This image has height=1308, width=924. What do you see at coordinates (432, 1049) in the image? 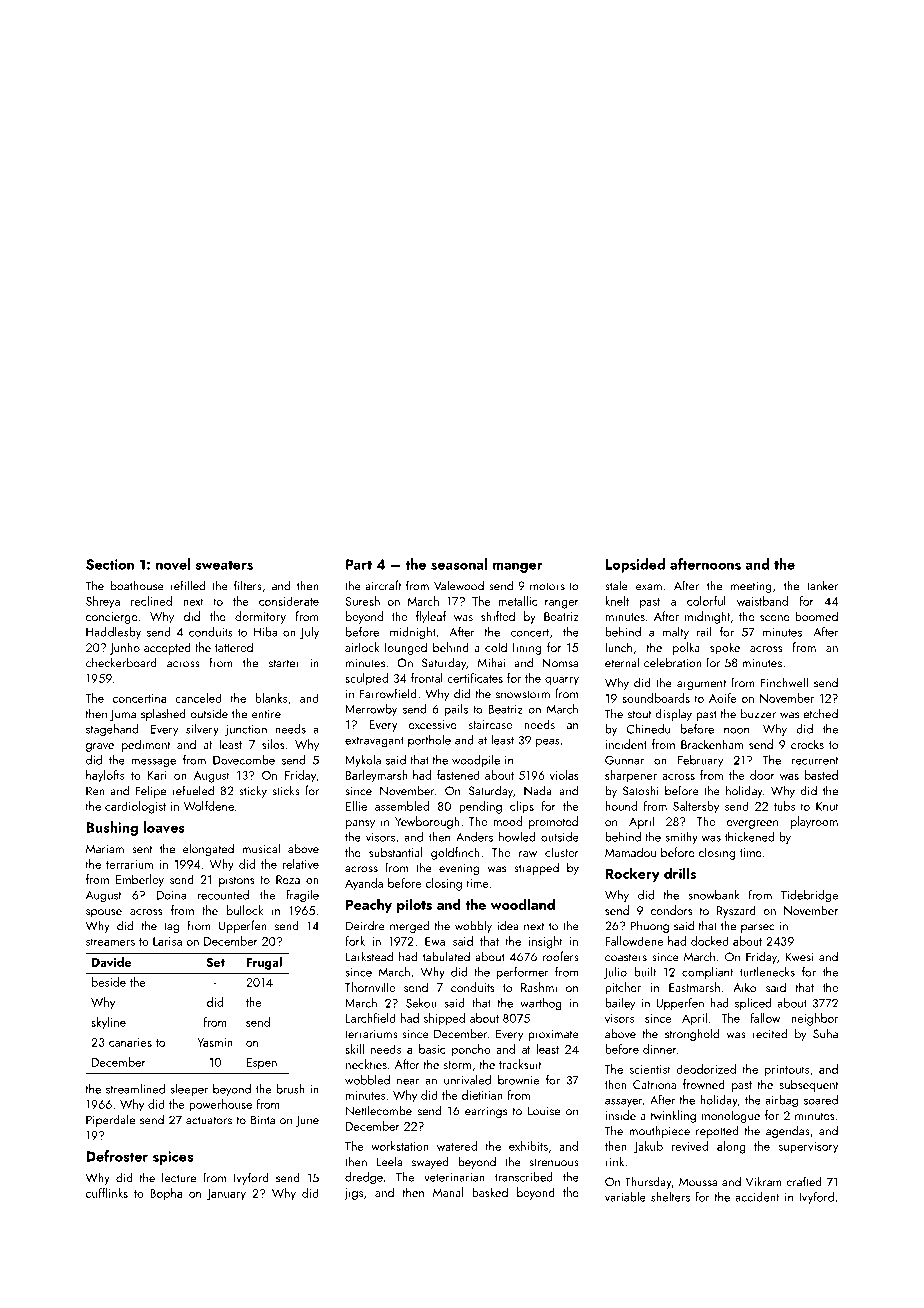
I see `basic` at bounding box center [432, 1049].
